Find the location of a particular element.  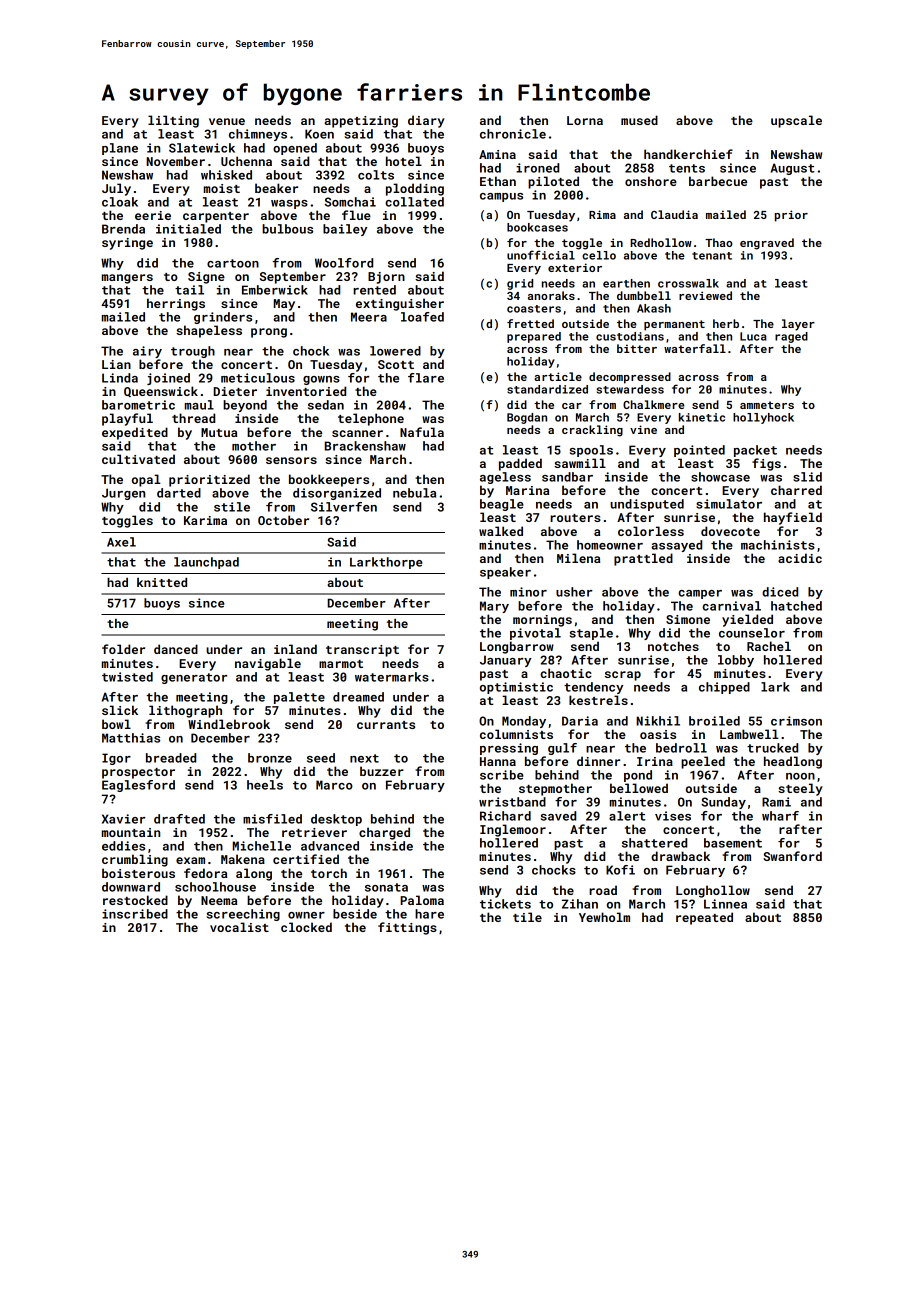

lowered is located at coordinates (395, 351).
